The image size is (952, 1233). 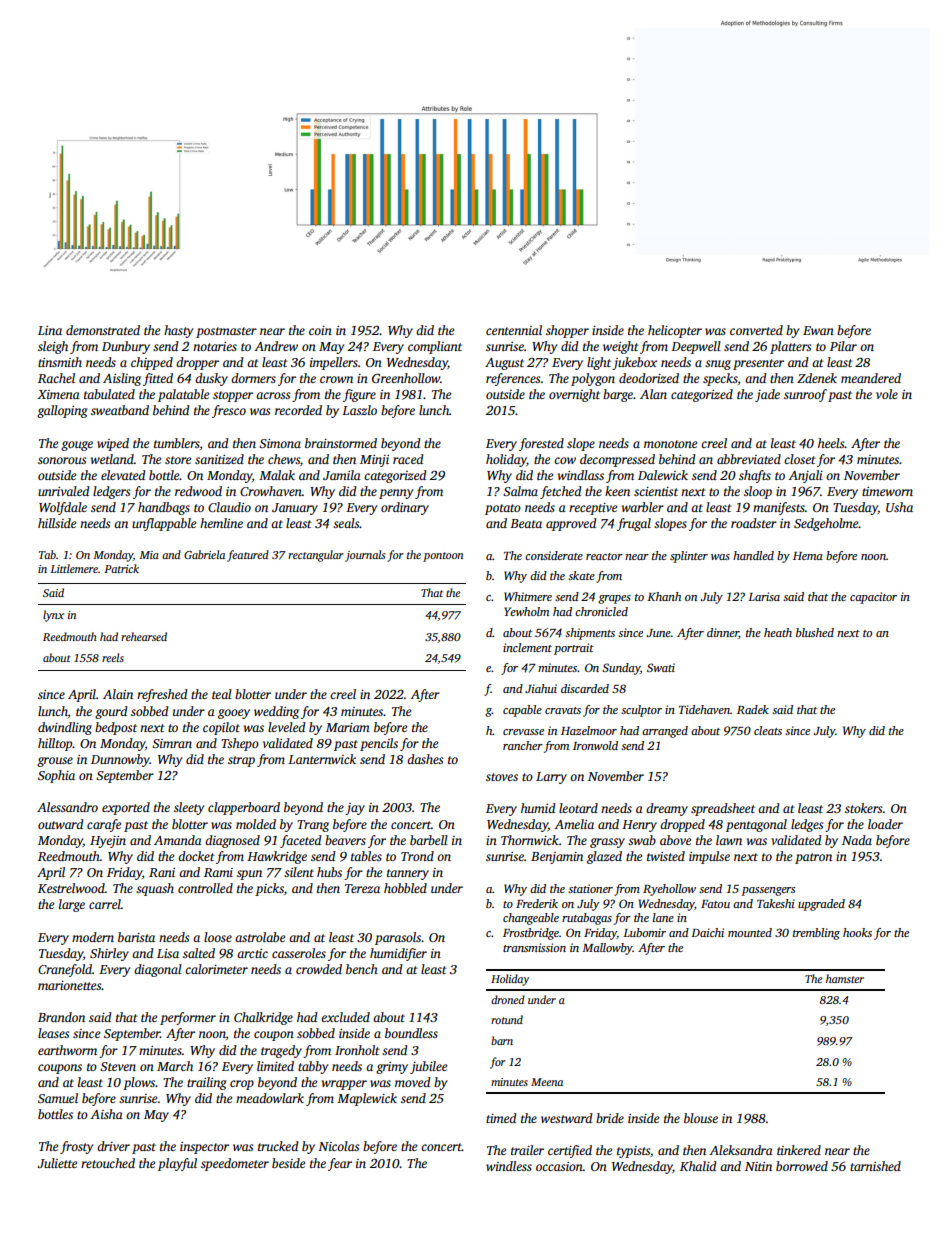 I want to click on Hazelmoor, so click(x=589, y=730).
